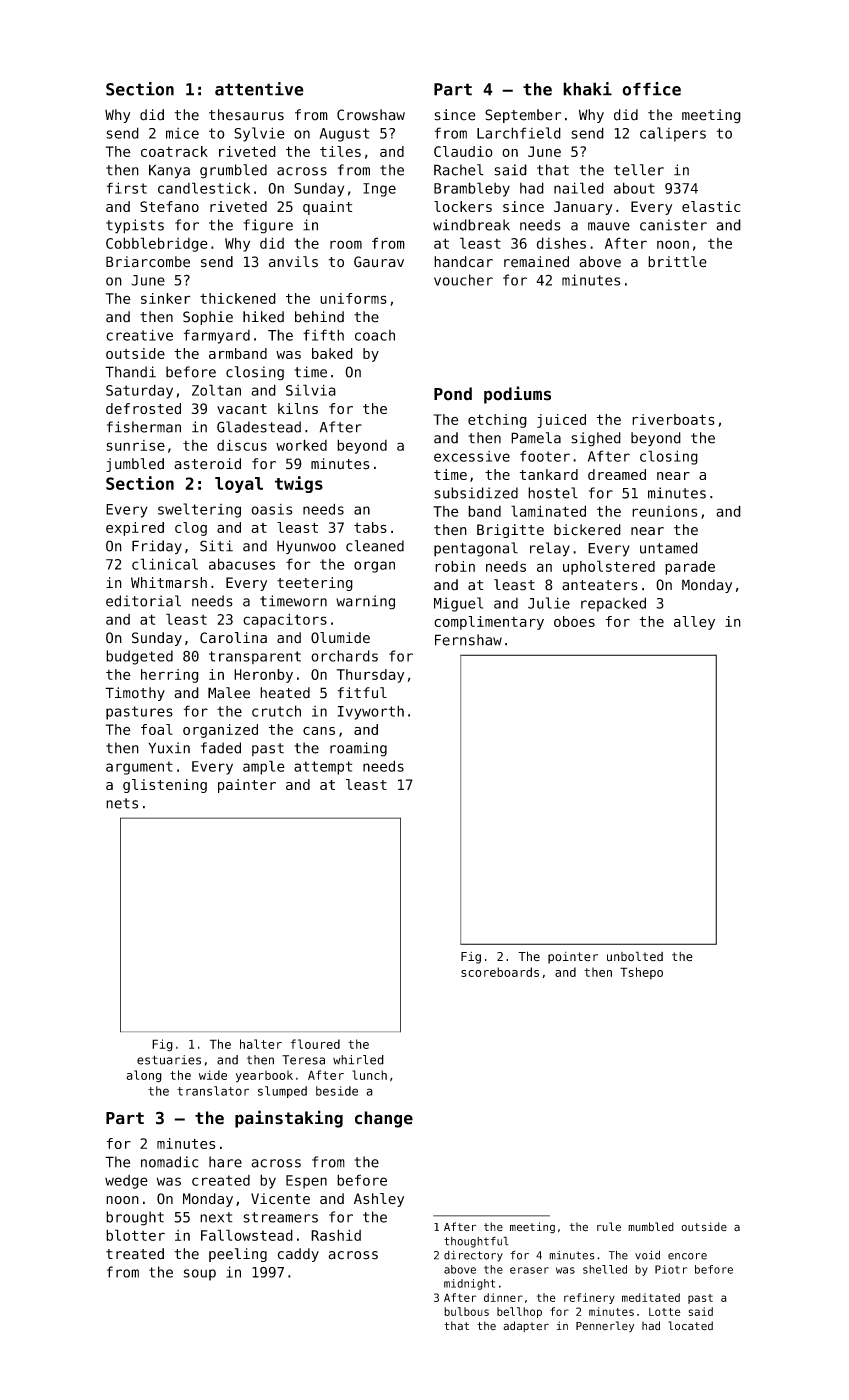  What do you see at coordinates (126, 1182) in the image?
I see `wedge` at bounding box center [126, 1182].
